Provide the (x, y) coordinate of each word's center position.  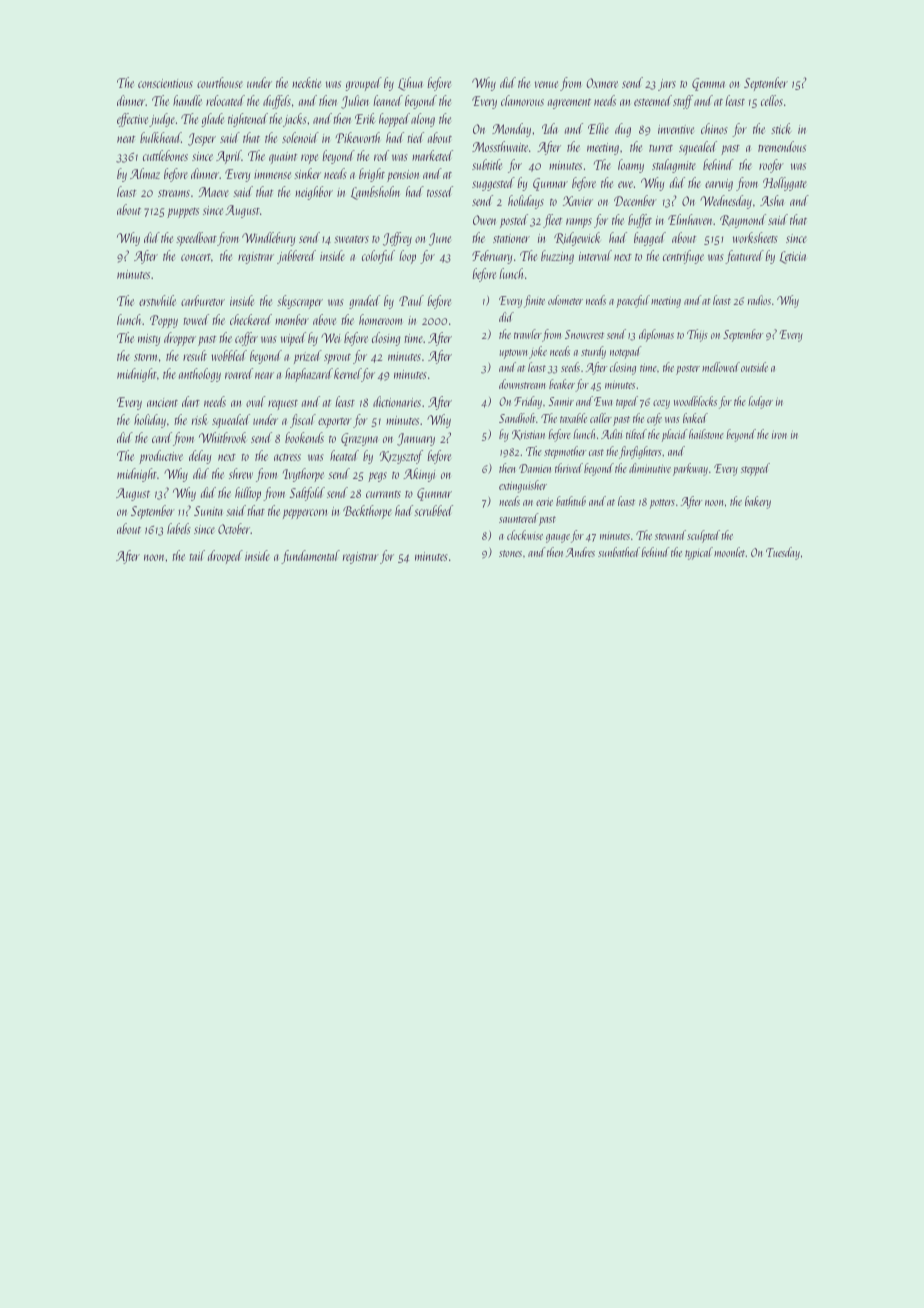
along (423, 120)
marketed (432, 155)
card (162, 437)
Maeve (214, 192)
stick (781, 128)
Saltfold (307, 494)
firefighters (640, 452)
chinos (714, 128)
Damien (535, 468)
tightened (248, 120)
